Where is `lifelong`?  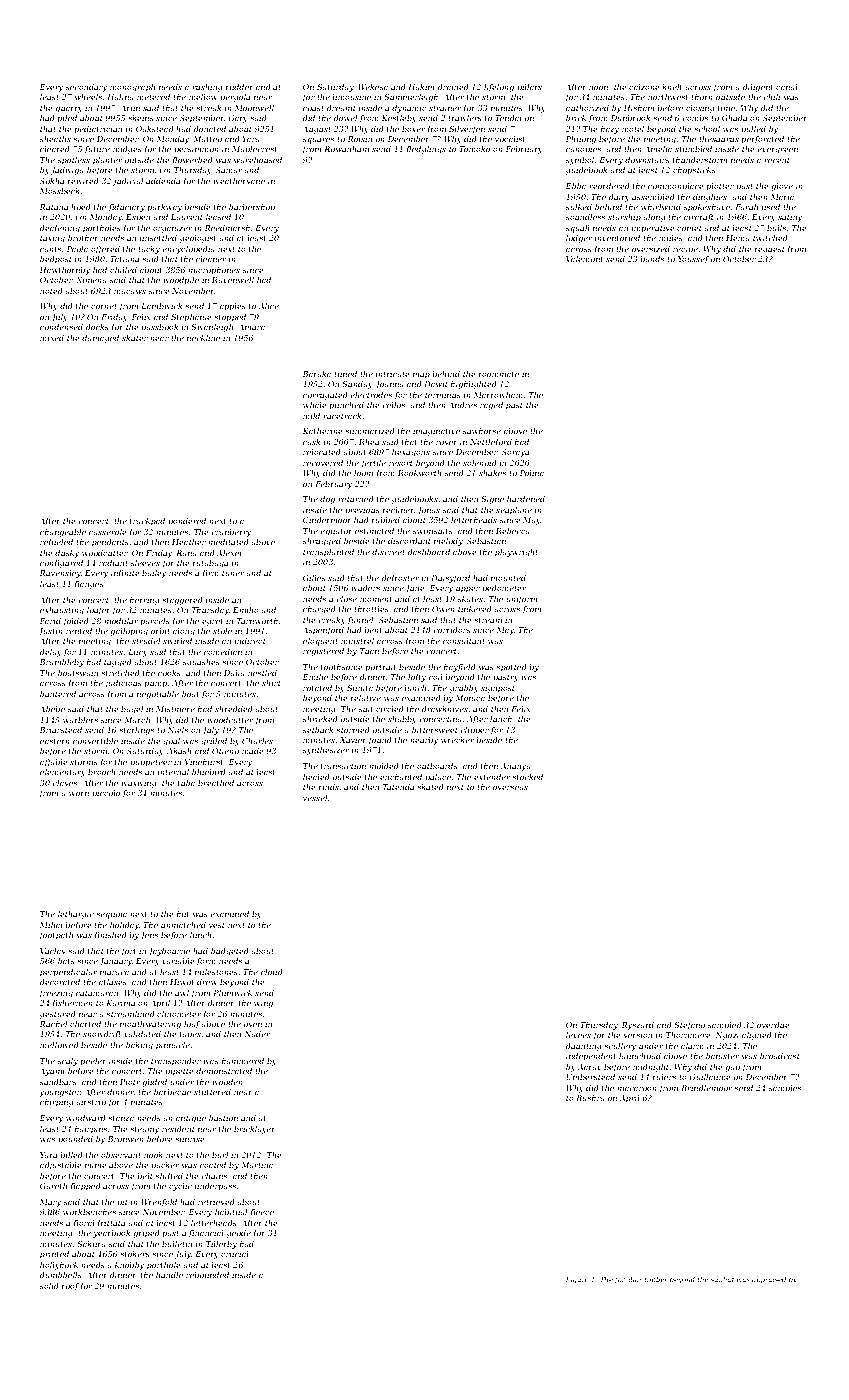
lifelong is located at coordinates (499, 88).
